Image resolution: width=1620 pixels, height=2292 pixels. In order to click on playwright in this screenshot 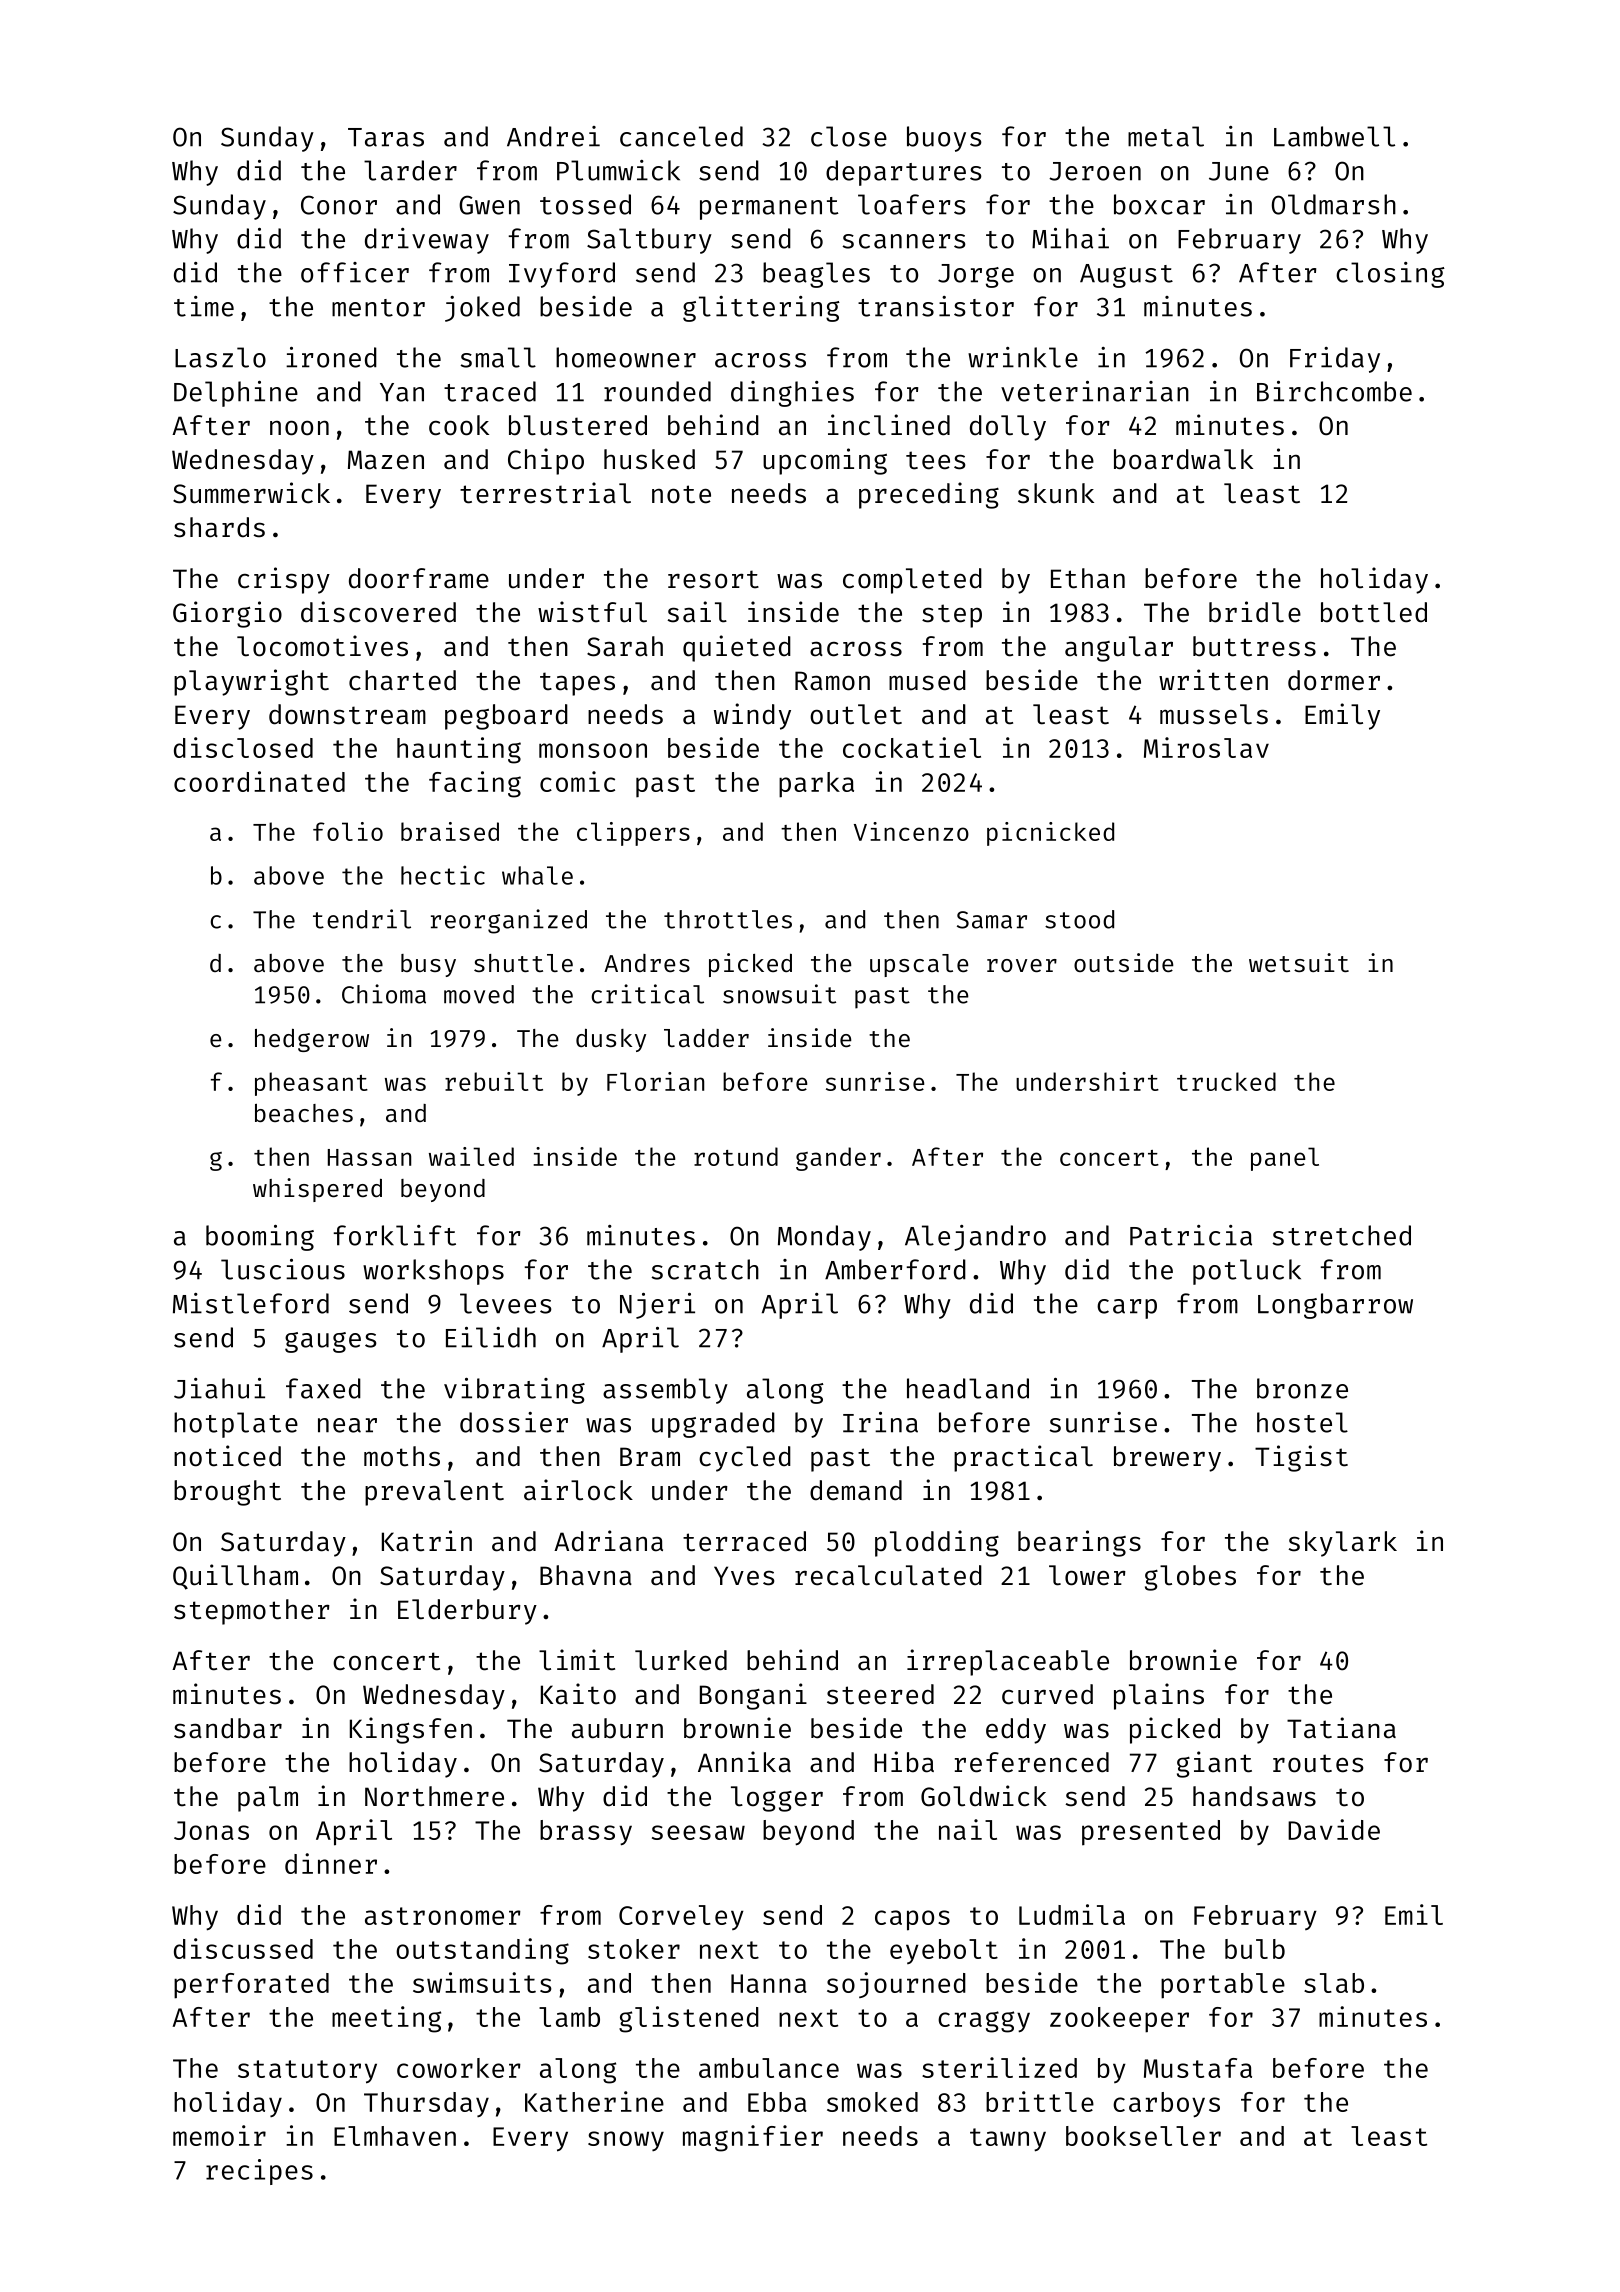, I will do `click(251, 682)`.
